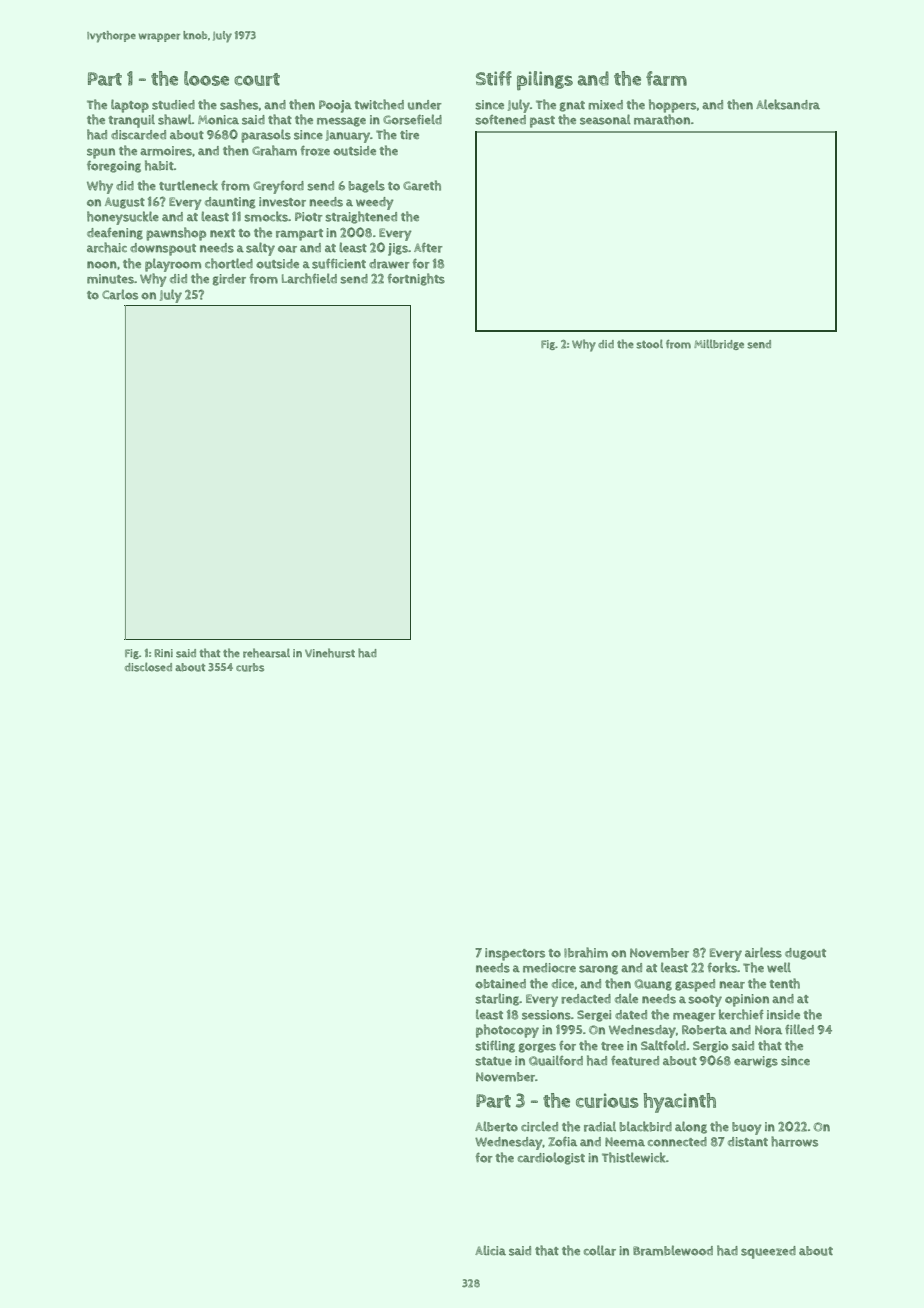 The height and width of the screenshot is (1308, 924). I want to click on fortnights, so click(416, 279).
